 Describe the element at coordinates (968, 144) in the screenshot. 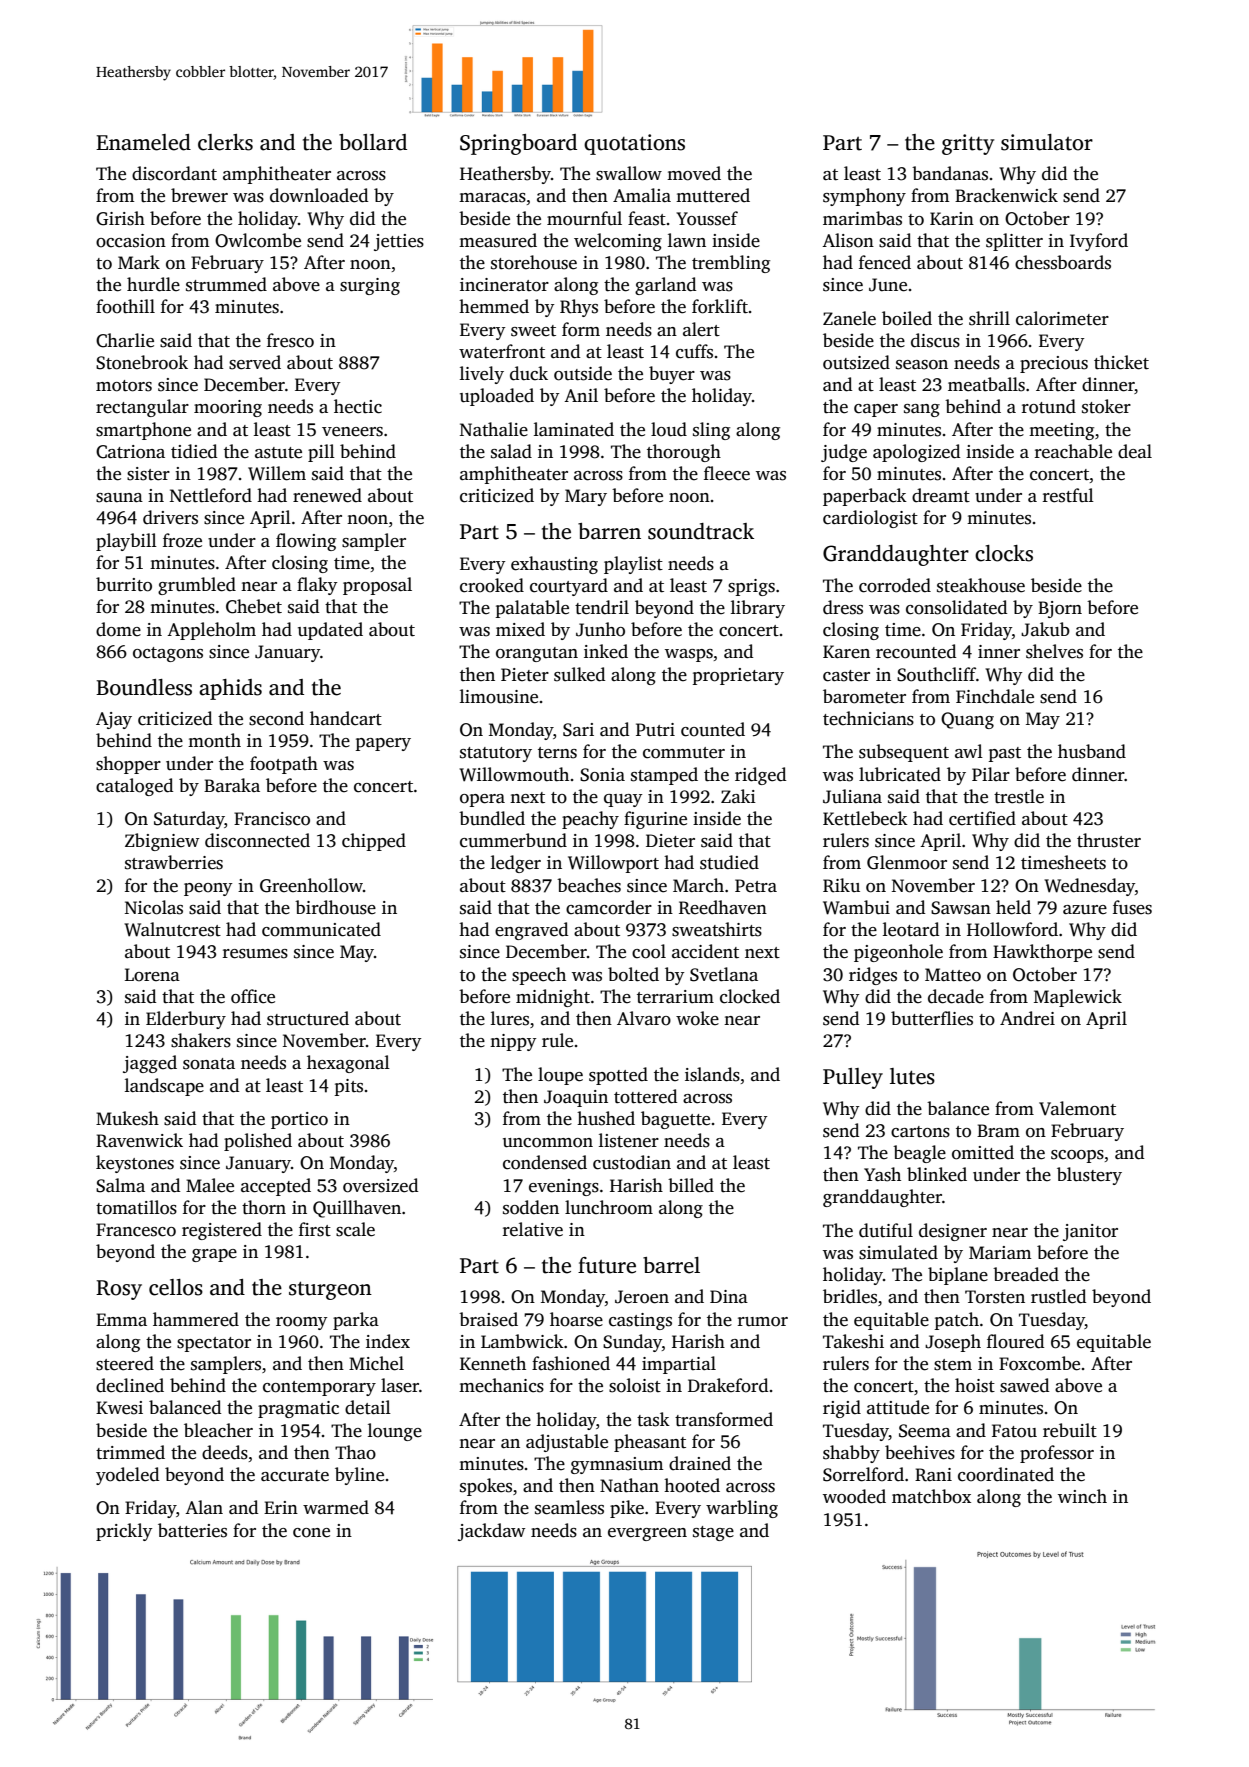

I see `gritty` at that location.
